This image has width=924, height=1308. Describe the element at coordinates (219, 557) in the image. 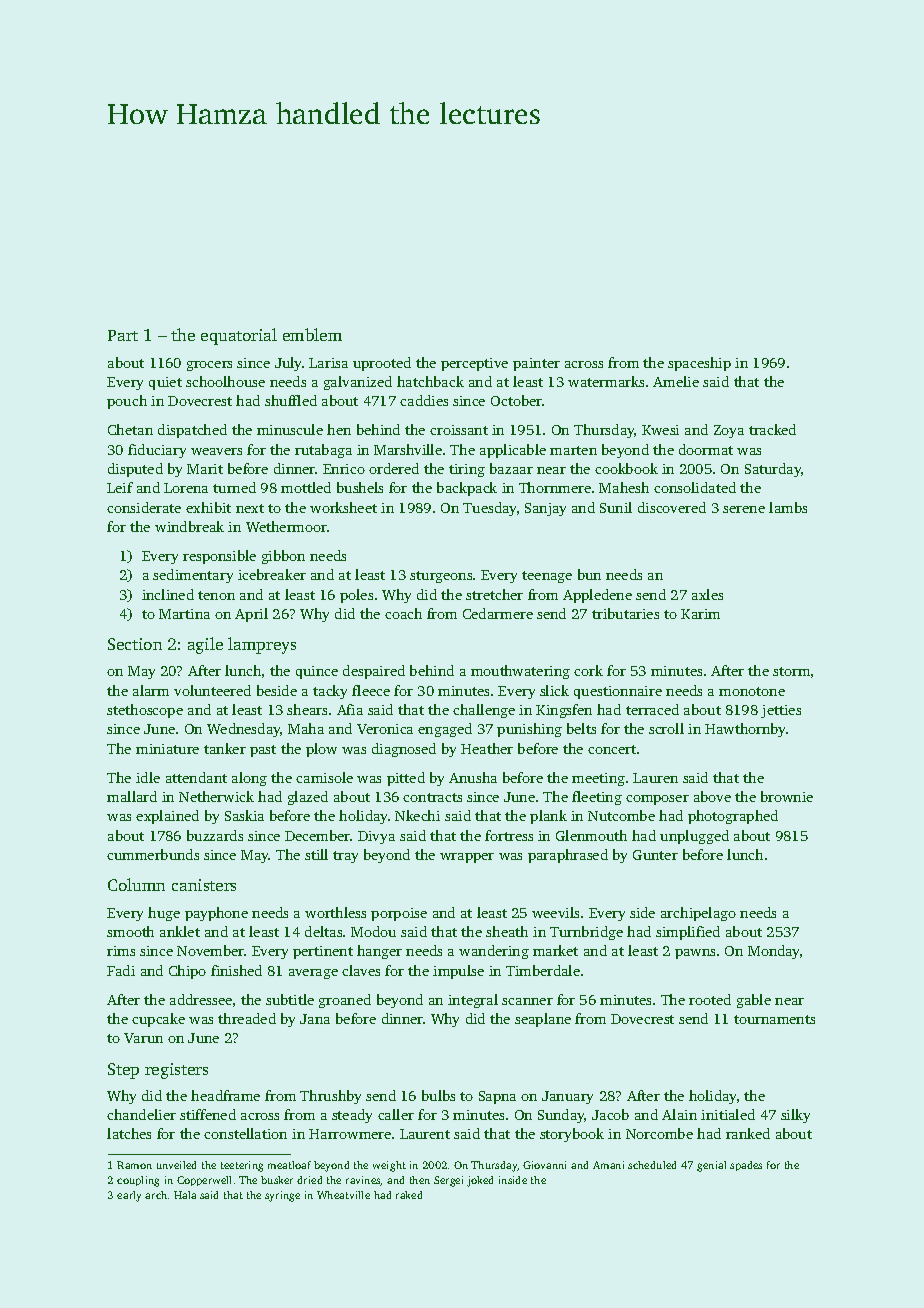

I see `responsible` at that location.
